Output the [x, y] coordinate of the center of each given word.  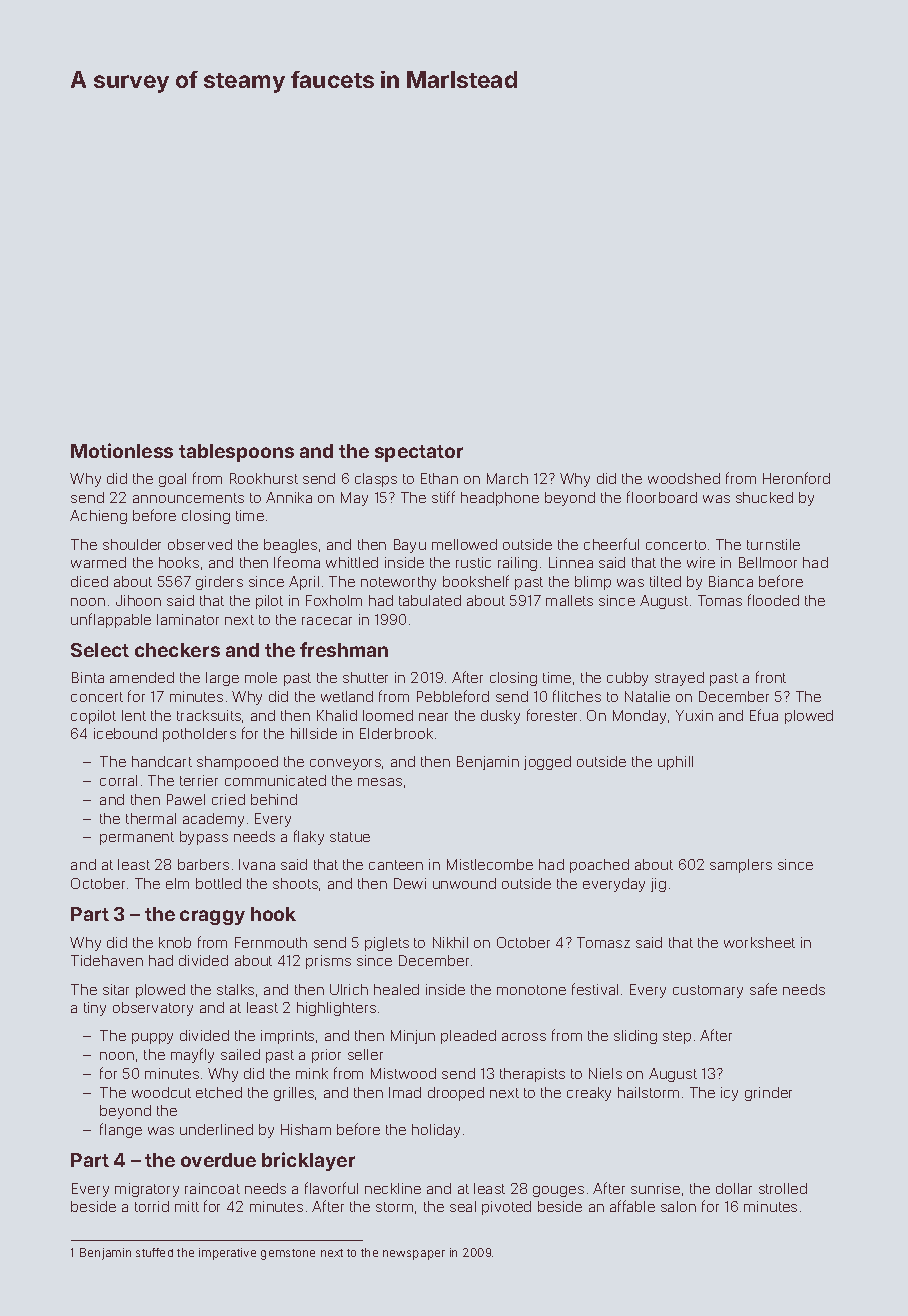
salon [678, 1206]
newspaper [414, 1255]
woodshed [684, 478]
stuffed [154, 1252]
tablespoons [236, 453]
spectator [419, 453]
